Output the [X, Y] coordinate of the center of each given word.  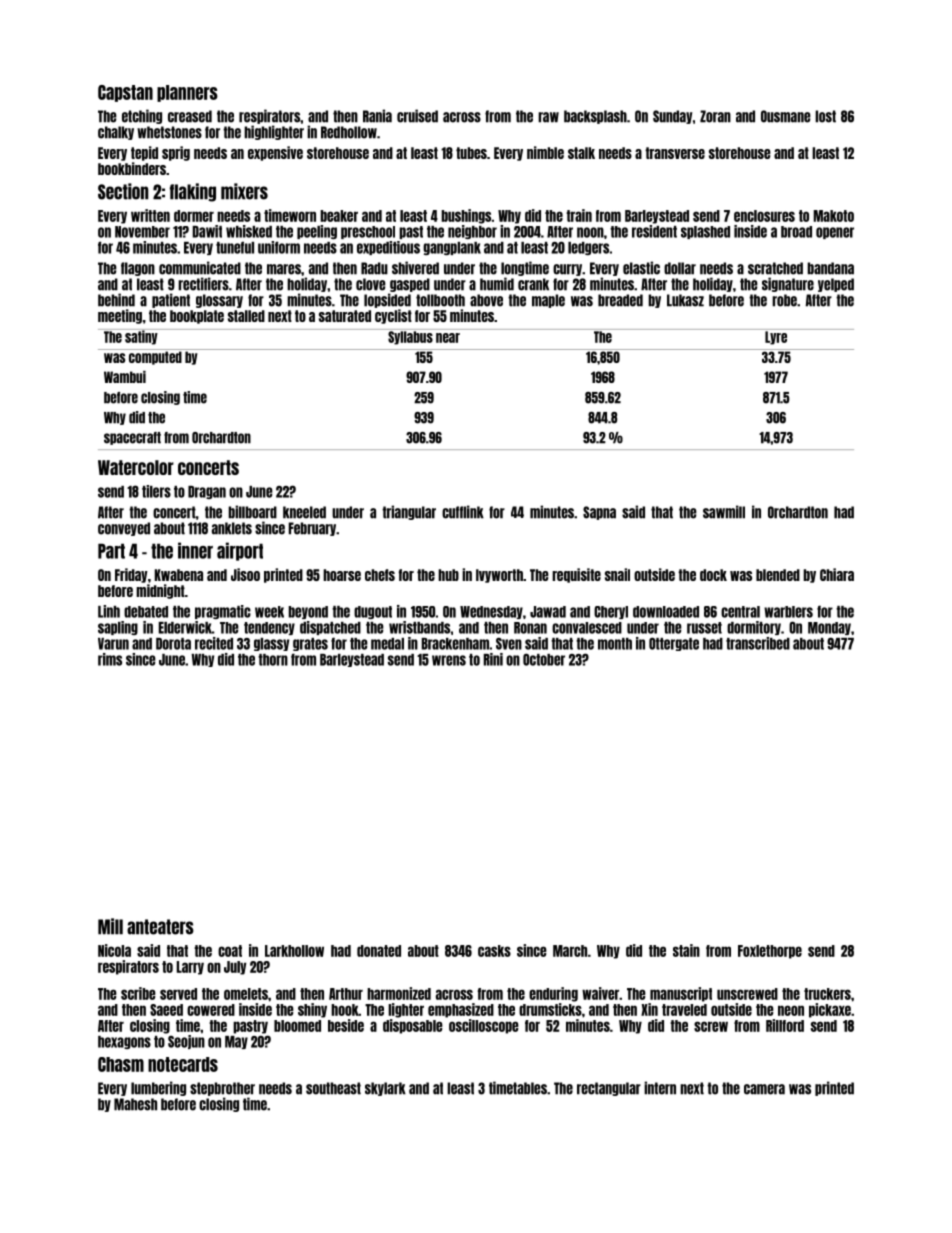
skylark [385, 1089]
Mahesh [135, 1104]
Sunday [672, 117]
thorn [273, 660]
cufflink [463, 512]
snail [617, 574]
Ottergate [674, 644]
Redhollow [349, 132]
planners [187, 93]
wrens [449, 660]
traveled [684, 1010]
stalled [246, 316]
